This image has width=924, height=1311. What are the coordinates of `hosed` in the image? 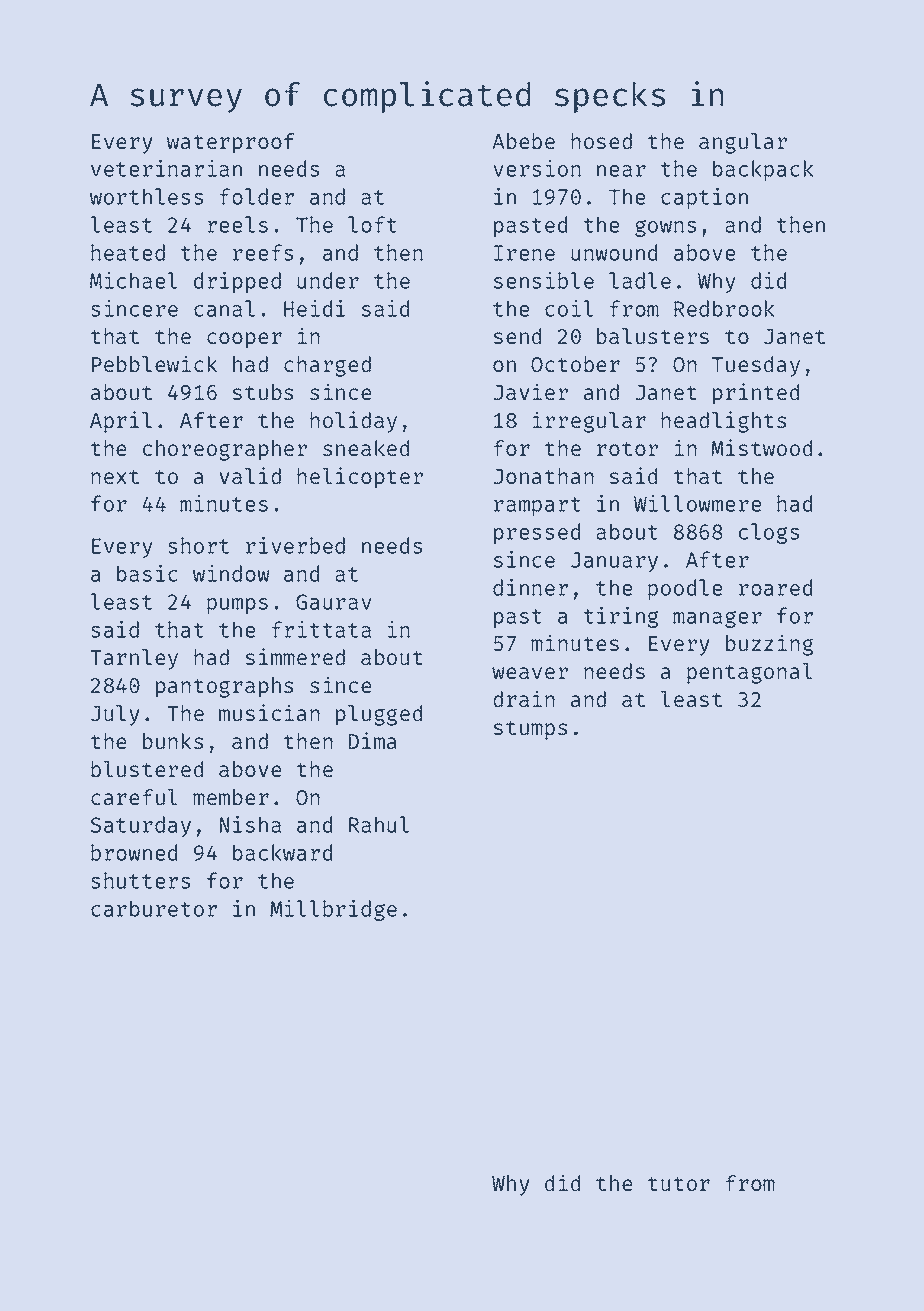 It's located at (601, 141).
